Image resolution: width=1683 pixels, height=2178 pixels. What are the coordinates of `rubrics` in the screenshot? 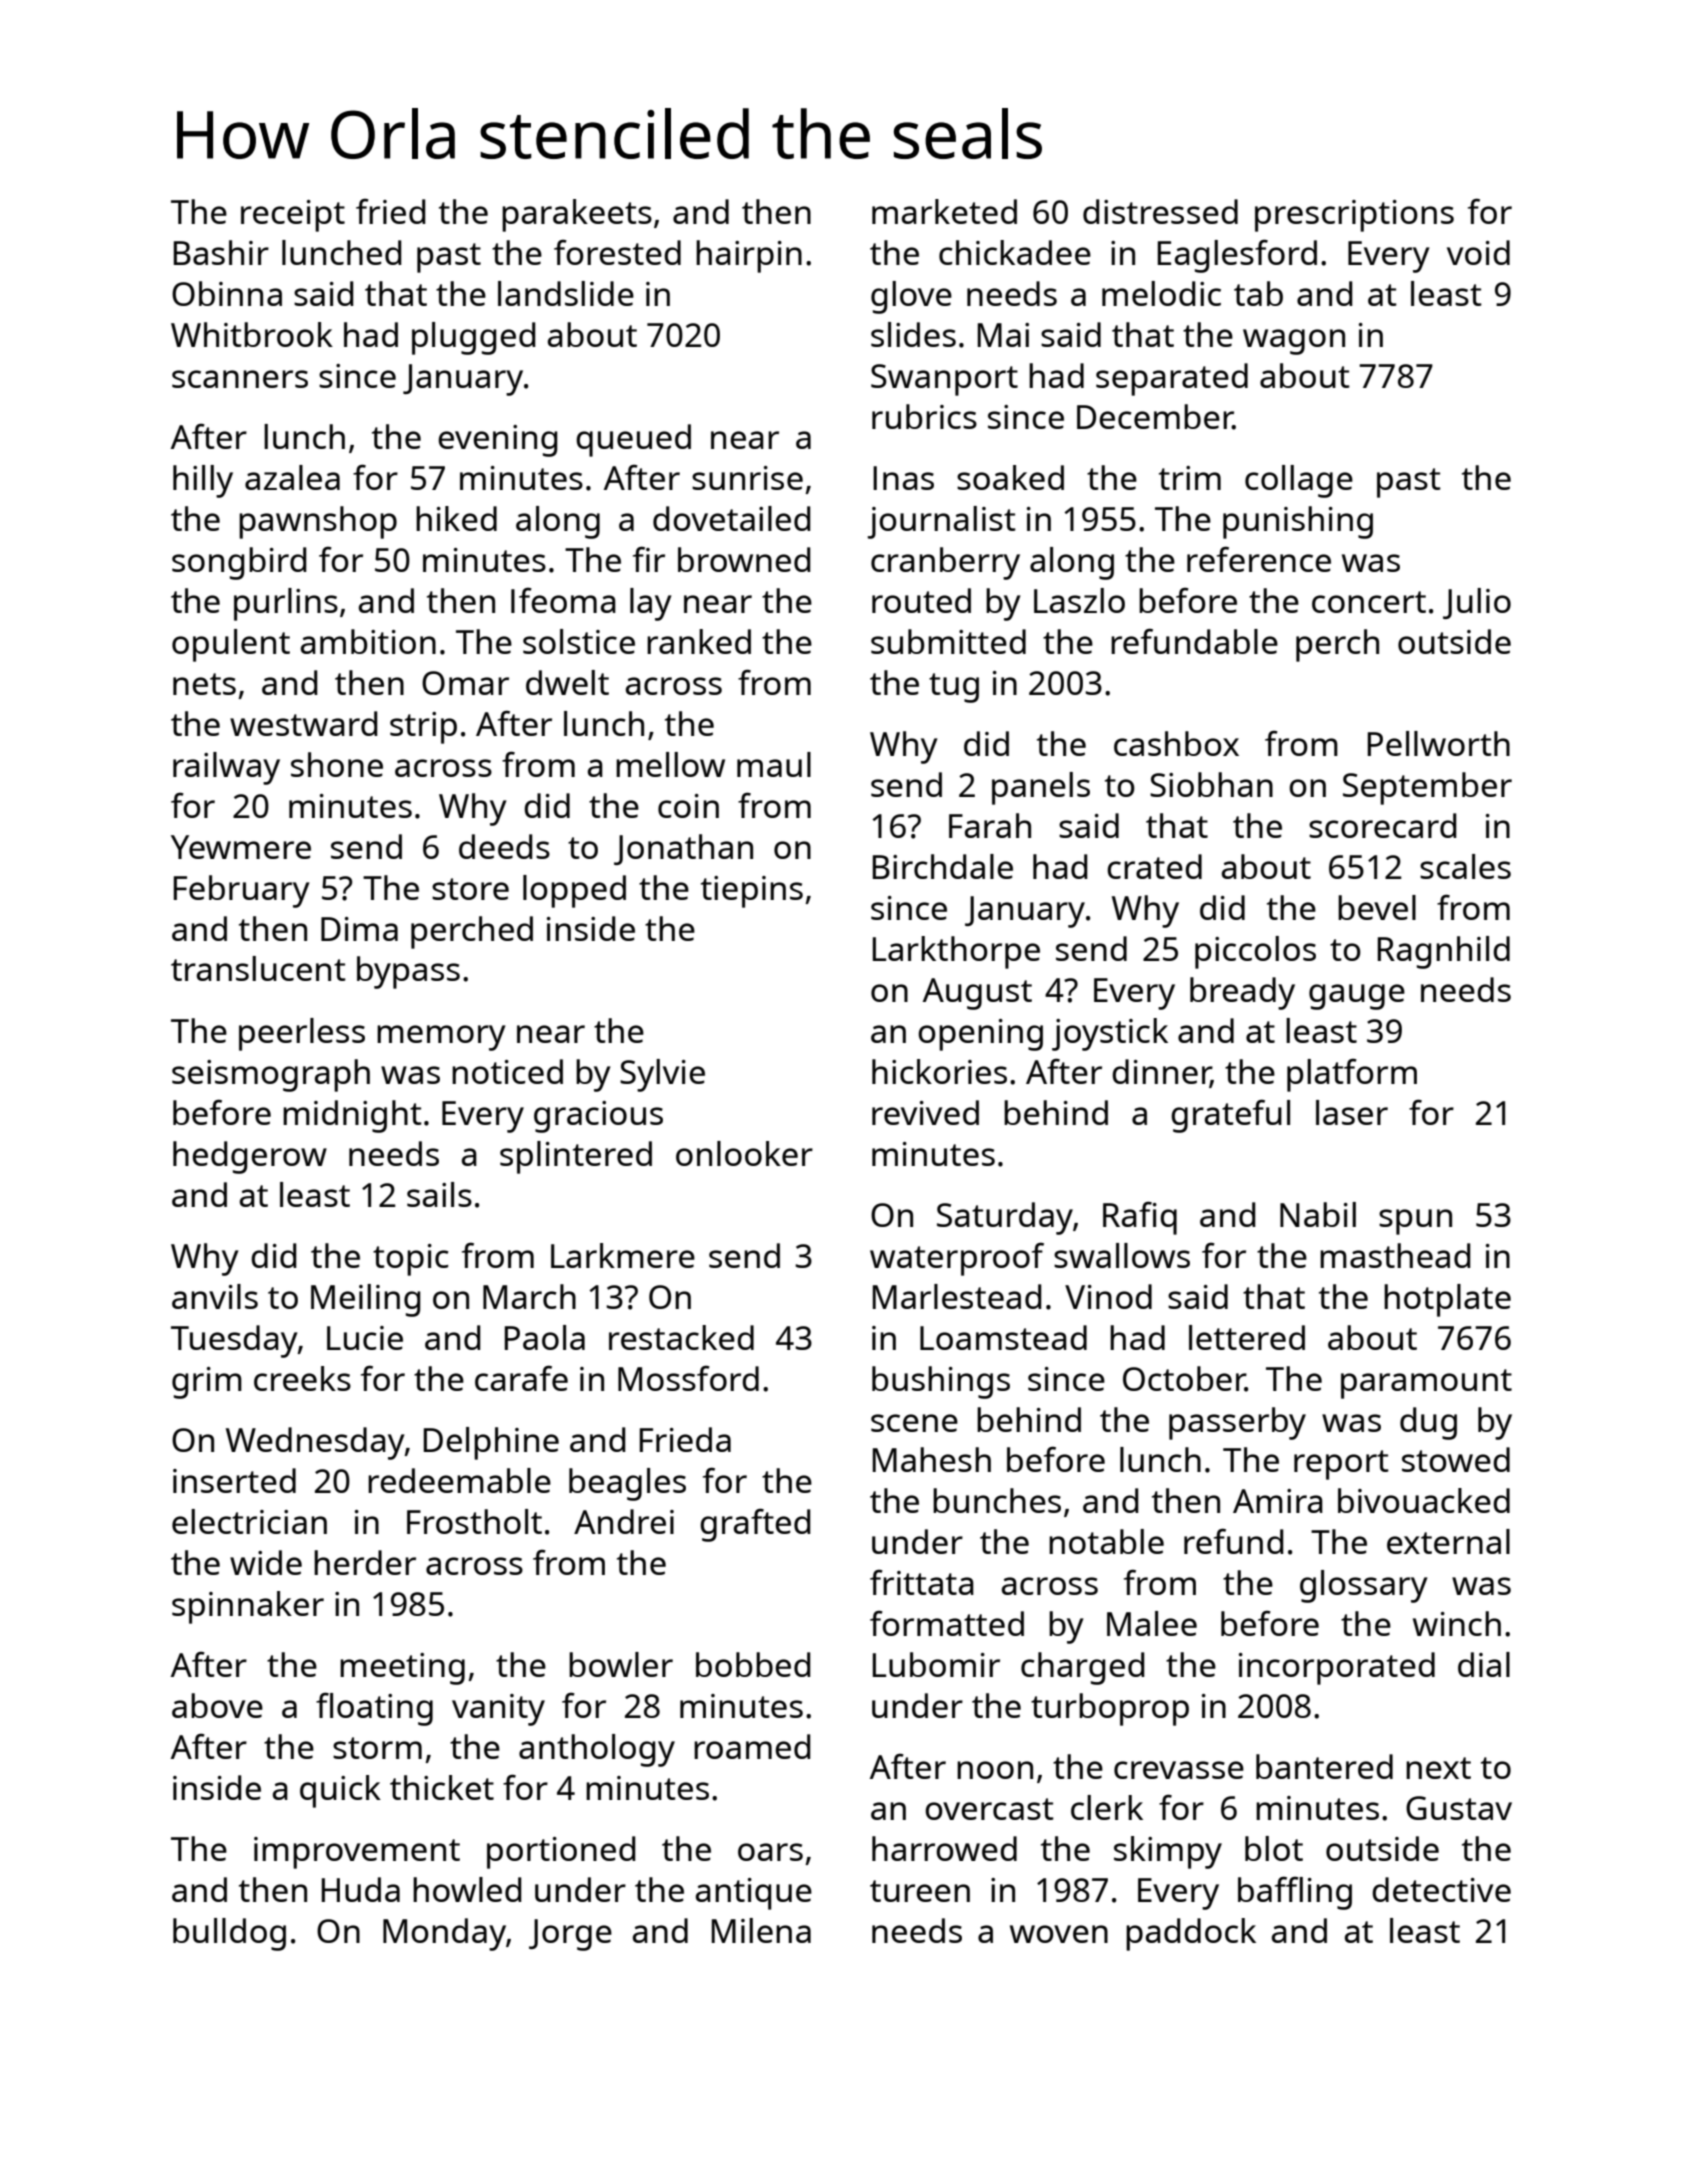 It's located at (924, 416).
